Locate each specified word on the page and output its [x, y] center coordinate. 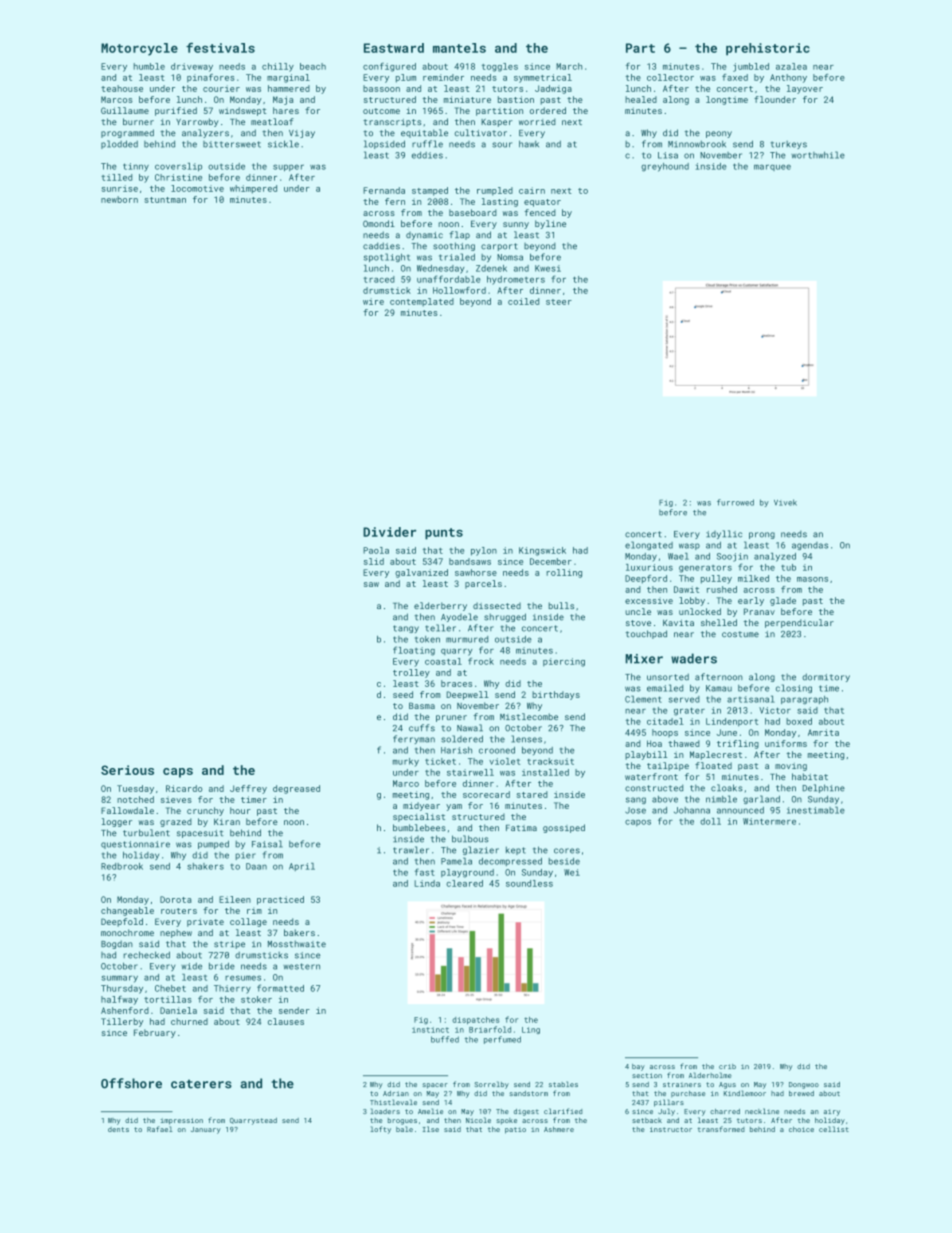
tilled [116, 177]
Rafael [159, 1129]
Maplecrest [716, 755]
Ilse [431, 1129]
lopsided [384, 144]
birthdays [556, 695]
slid [374, 561]
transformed [721, 1129]
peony [719, 134]
